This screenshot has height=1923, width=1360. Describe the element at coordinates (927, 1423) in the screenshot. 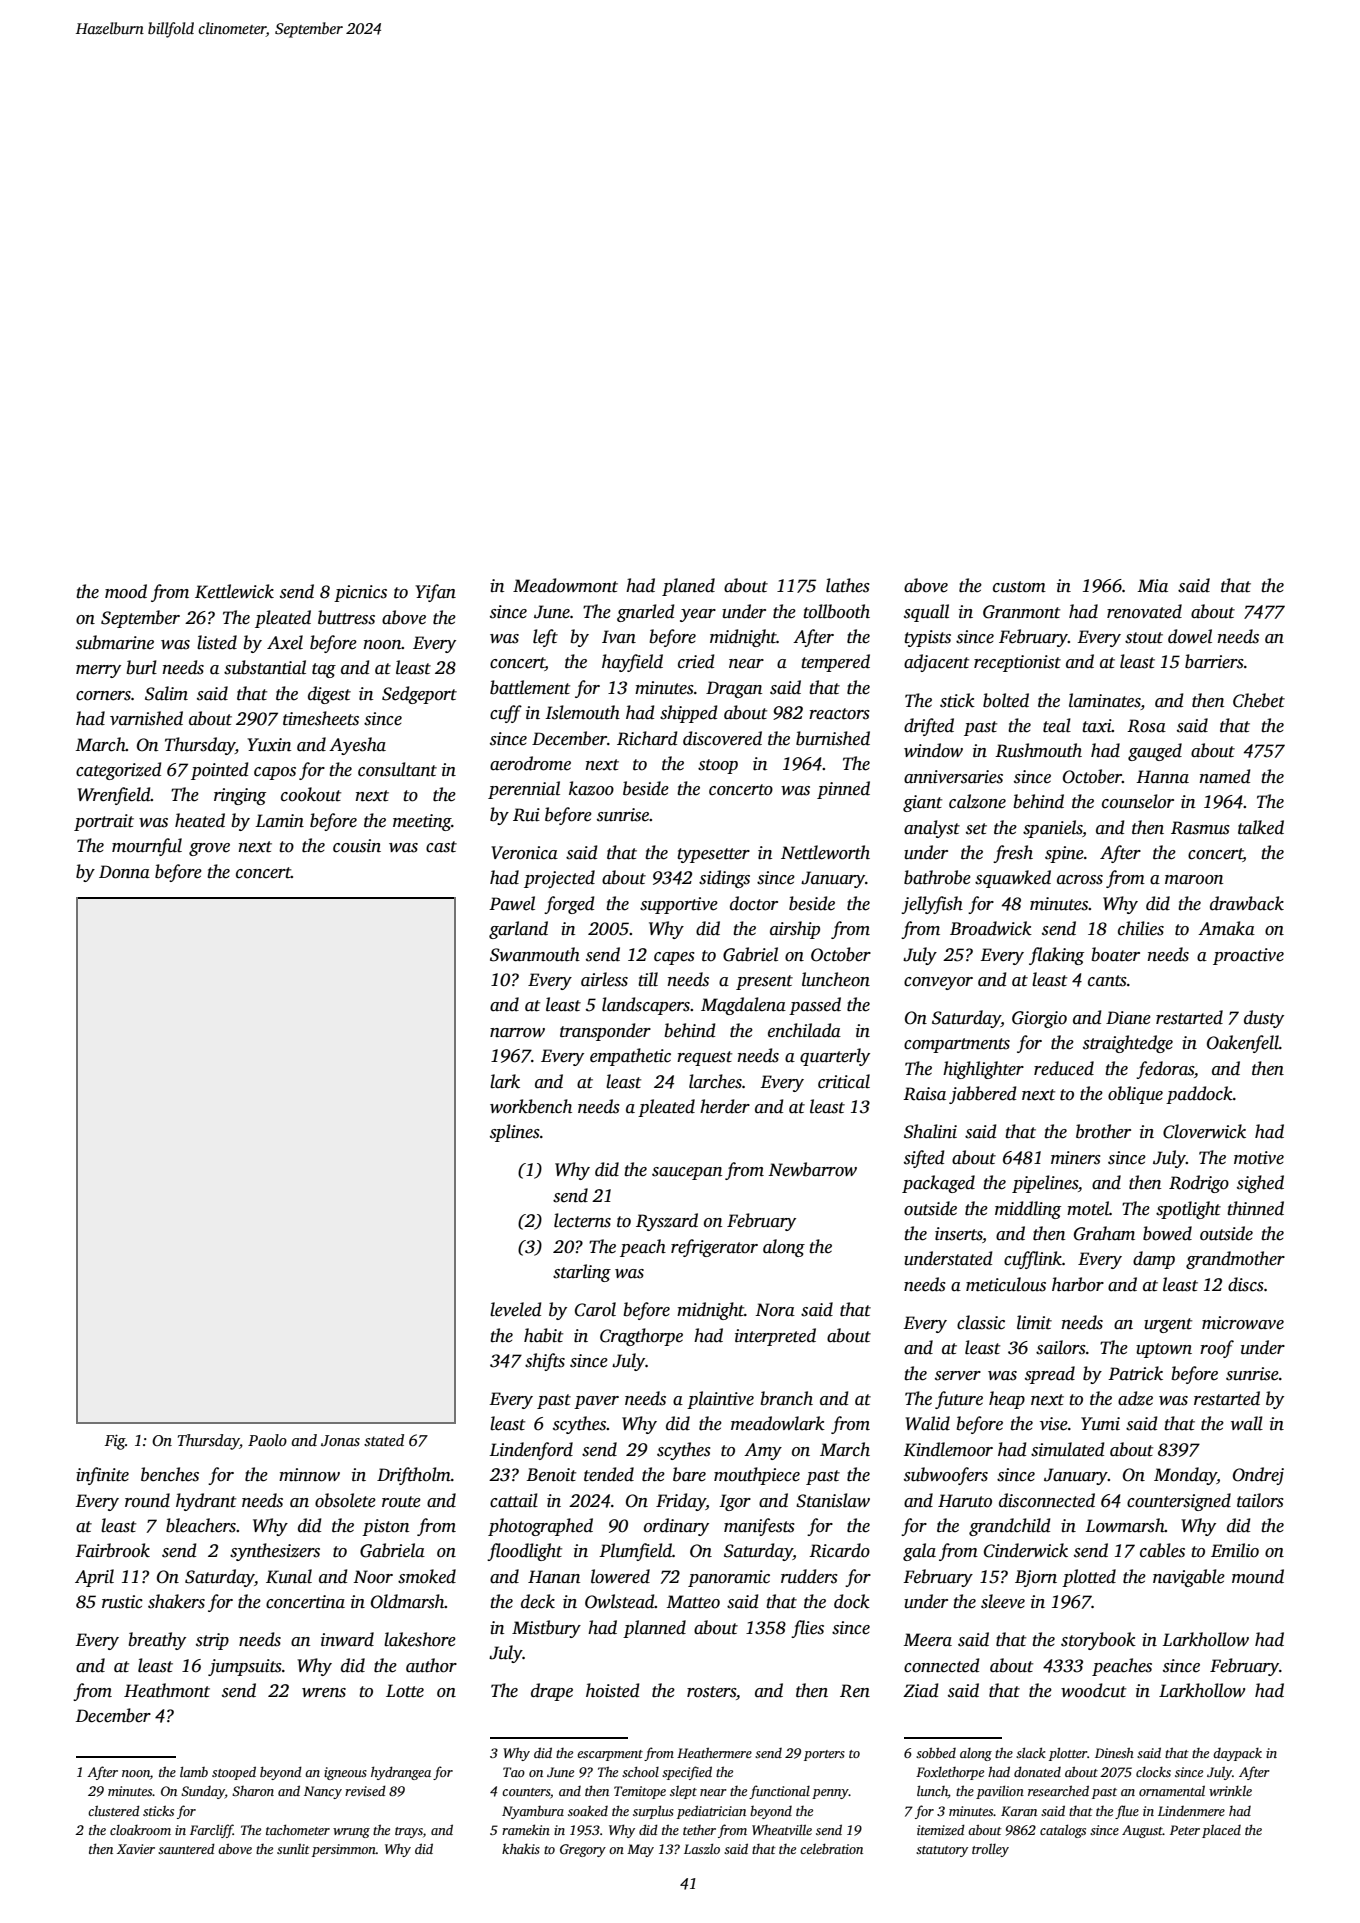

I see `Walid` at that location.
